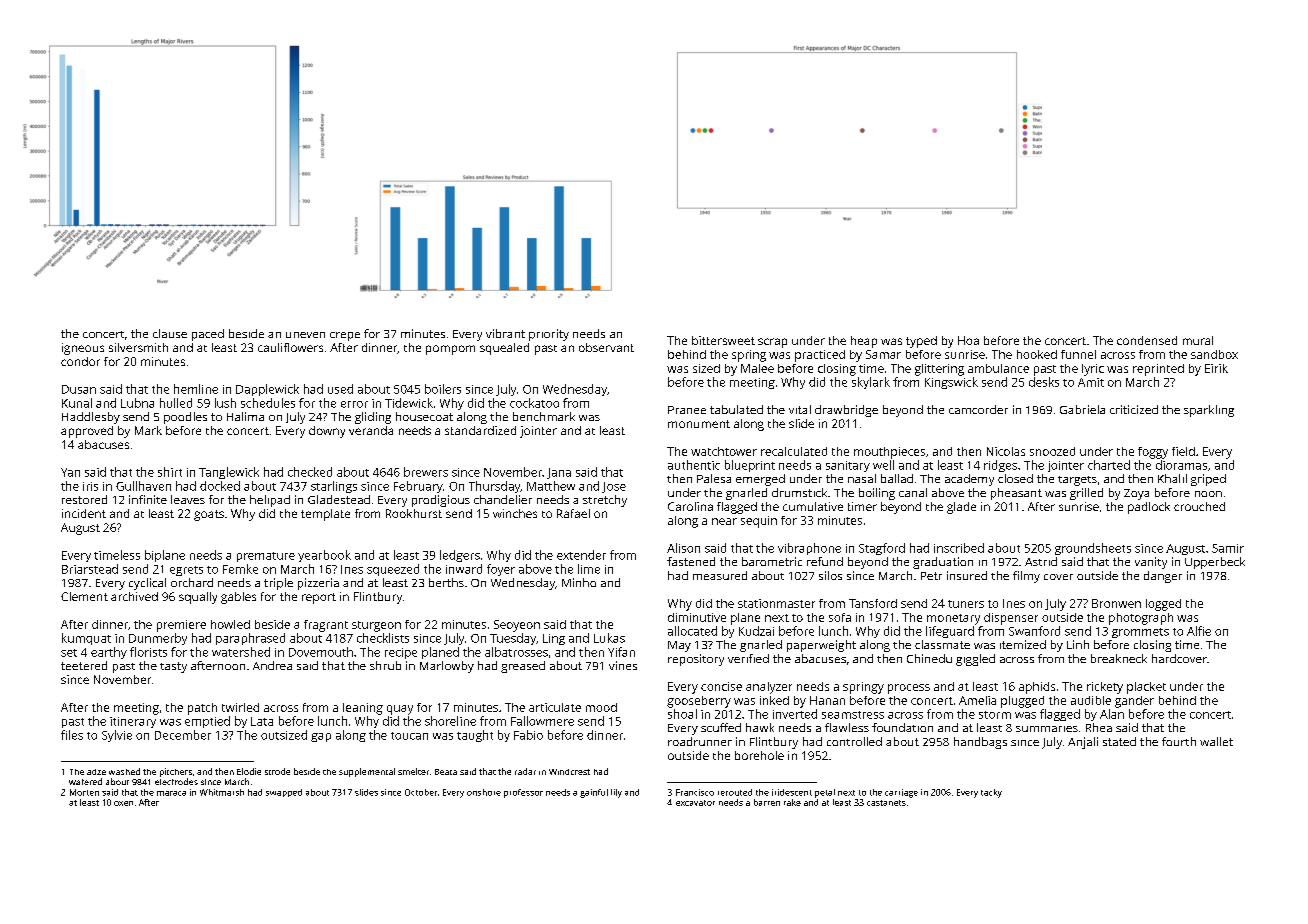 Image resolution: width=1308 pixels, height=924 pixels. I want to click on Sylvie, so click(117, 736).
